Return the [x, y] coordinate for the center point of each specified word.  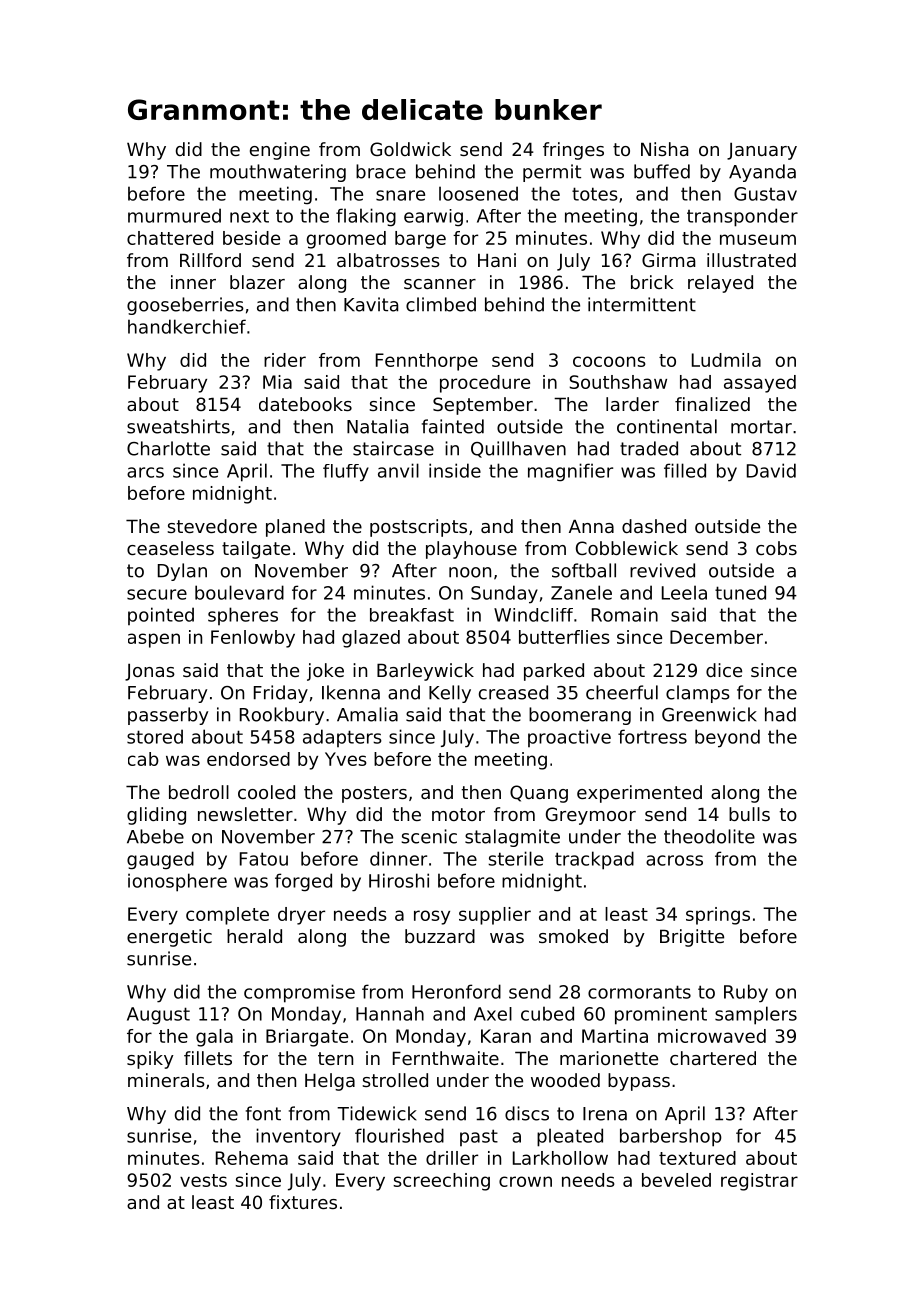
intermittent [642, 304]
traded [649, 448]
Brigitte [692, 938]
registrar [759, 1182]
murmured [174, 215]
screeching [441, 1182]
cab [143, 759]
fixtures [303, 1202]
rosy [432, 917]
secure [157, 594]
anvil [398, 470]
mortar [761, 427]
